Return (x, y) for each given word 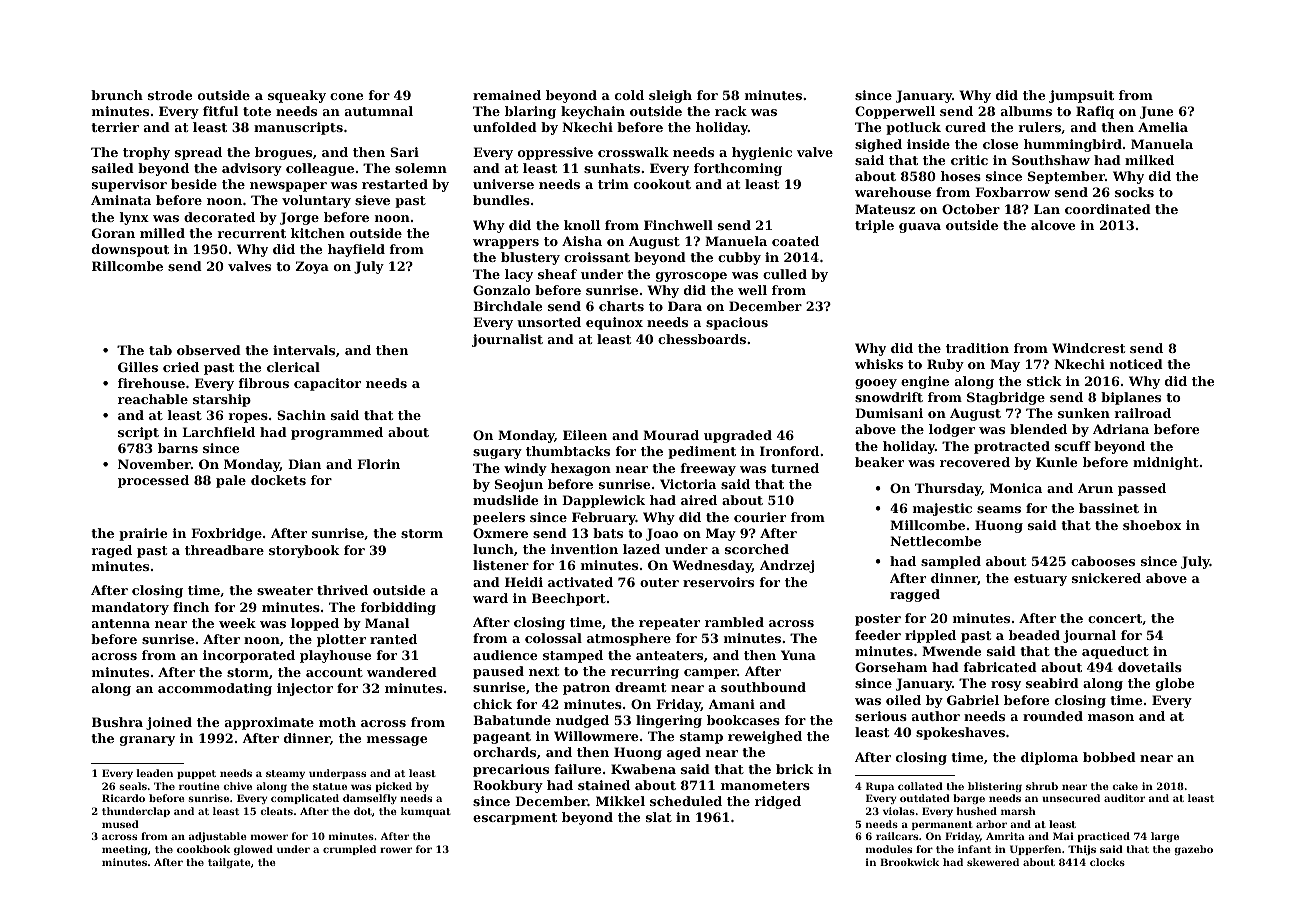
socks (1134, 192)
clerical (293, 367)
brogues (283, 153)
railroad (1143, 413)
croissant (597, 257)
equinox (614, 323)
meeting (124, 850)
